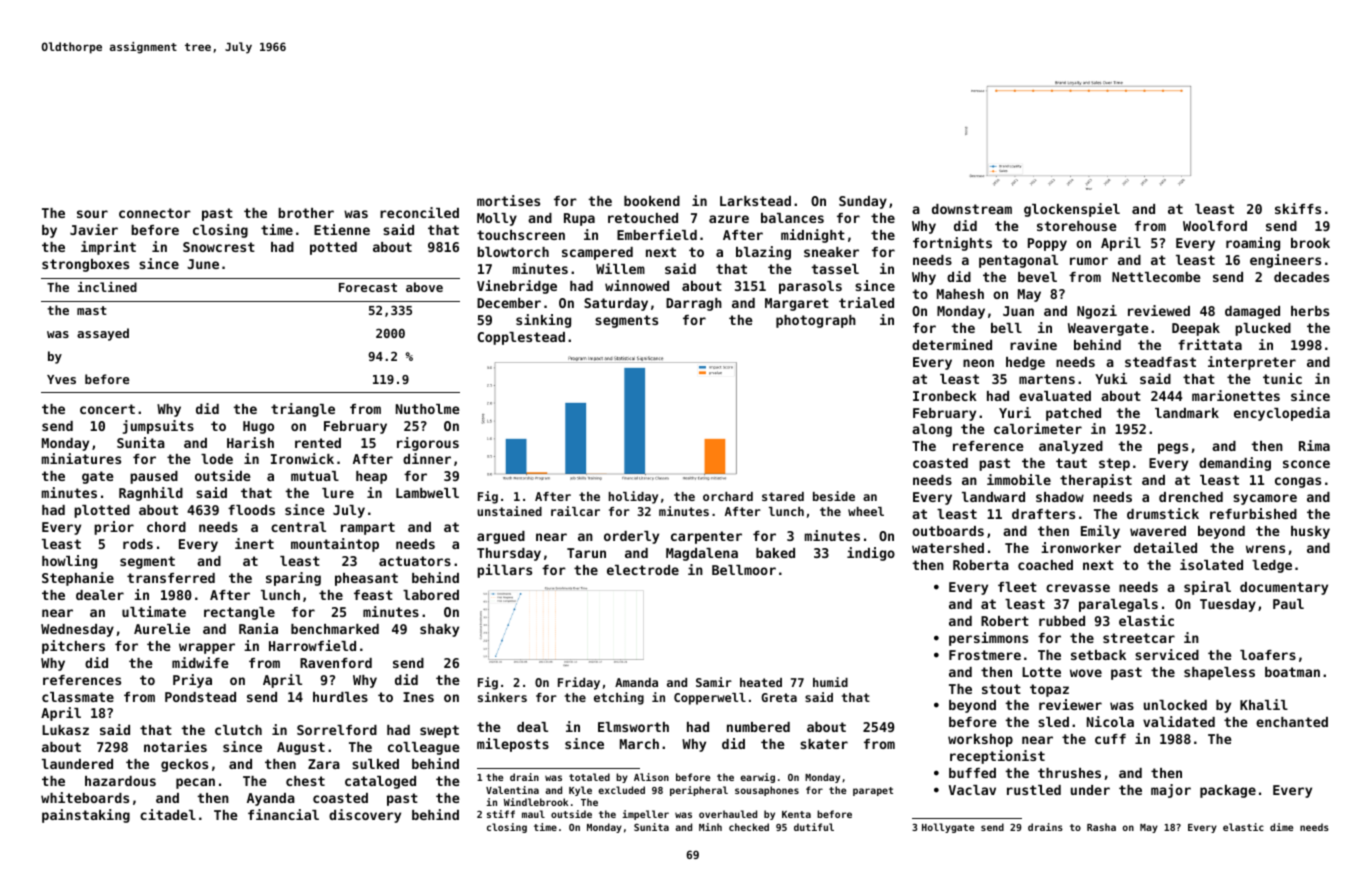  I want to click on impeller, so click(645, 815).
